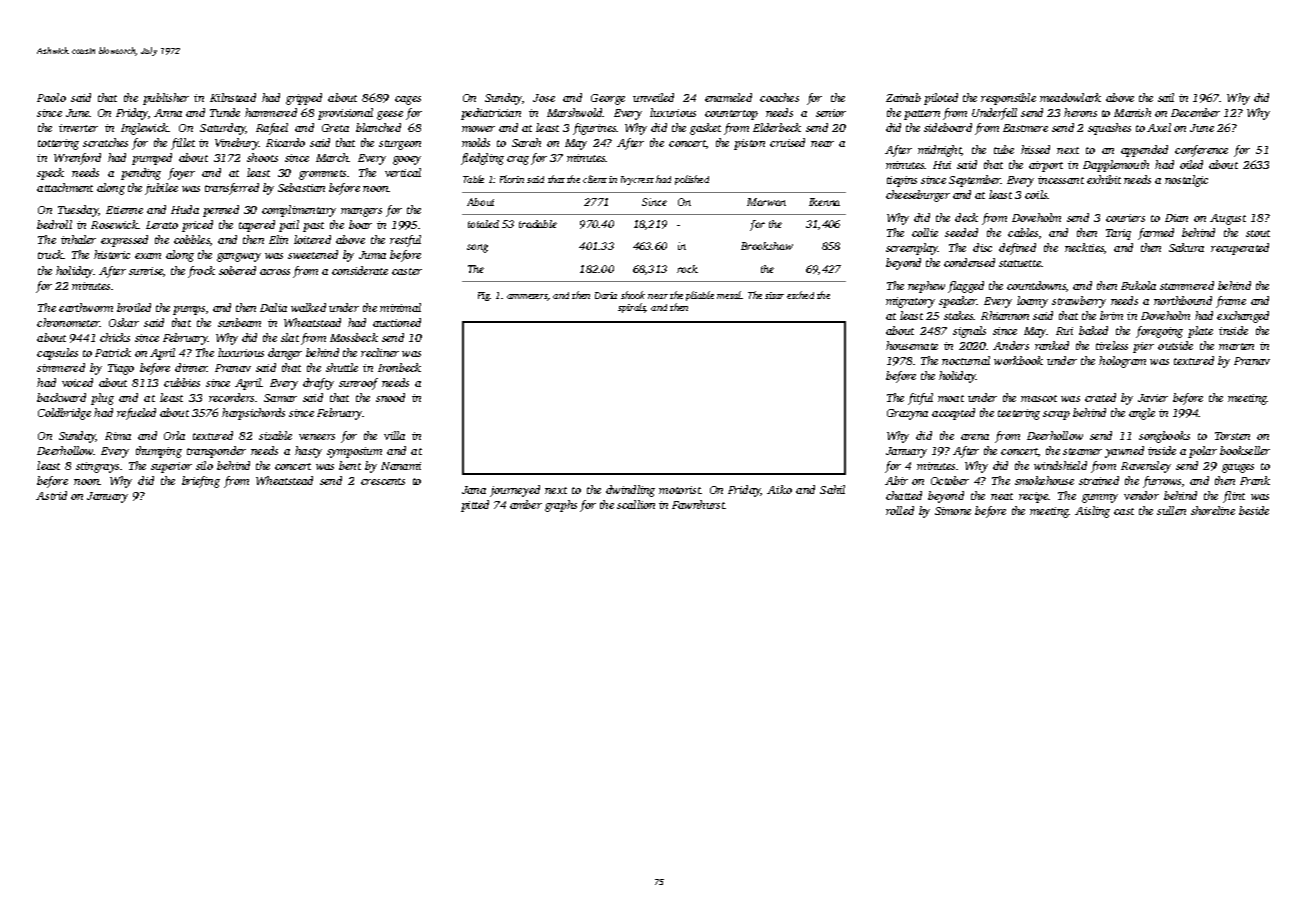  I want to click on Marwan, so click(766, 202).
